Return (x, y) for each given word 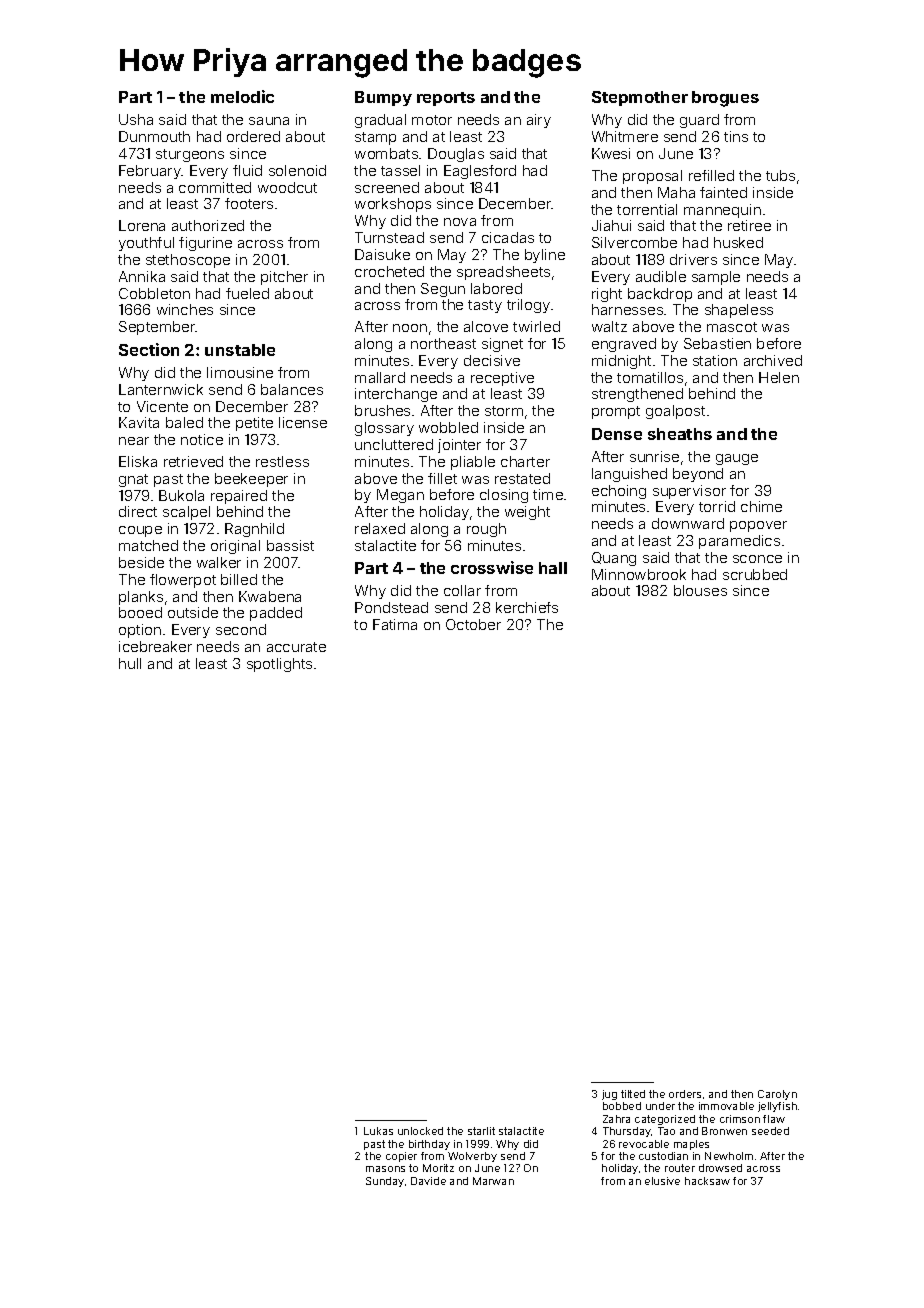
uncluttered (394, 444)
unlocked (420, 1131)
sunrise (654, 456)
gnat (133, 480)
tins (736, 136)
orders (685, 1094)
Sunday (385, 1182)
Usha (136, 119)
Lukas (378, 1131)
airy (539, 121)
